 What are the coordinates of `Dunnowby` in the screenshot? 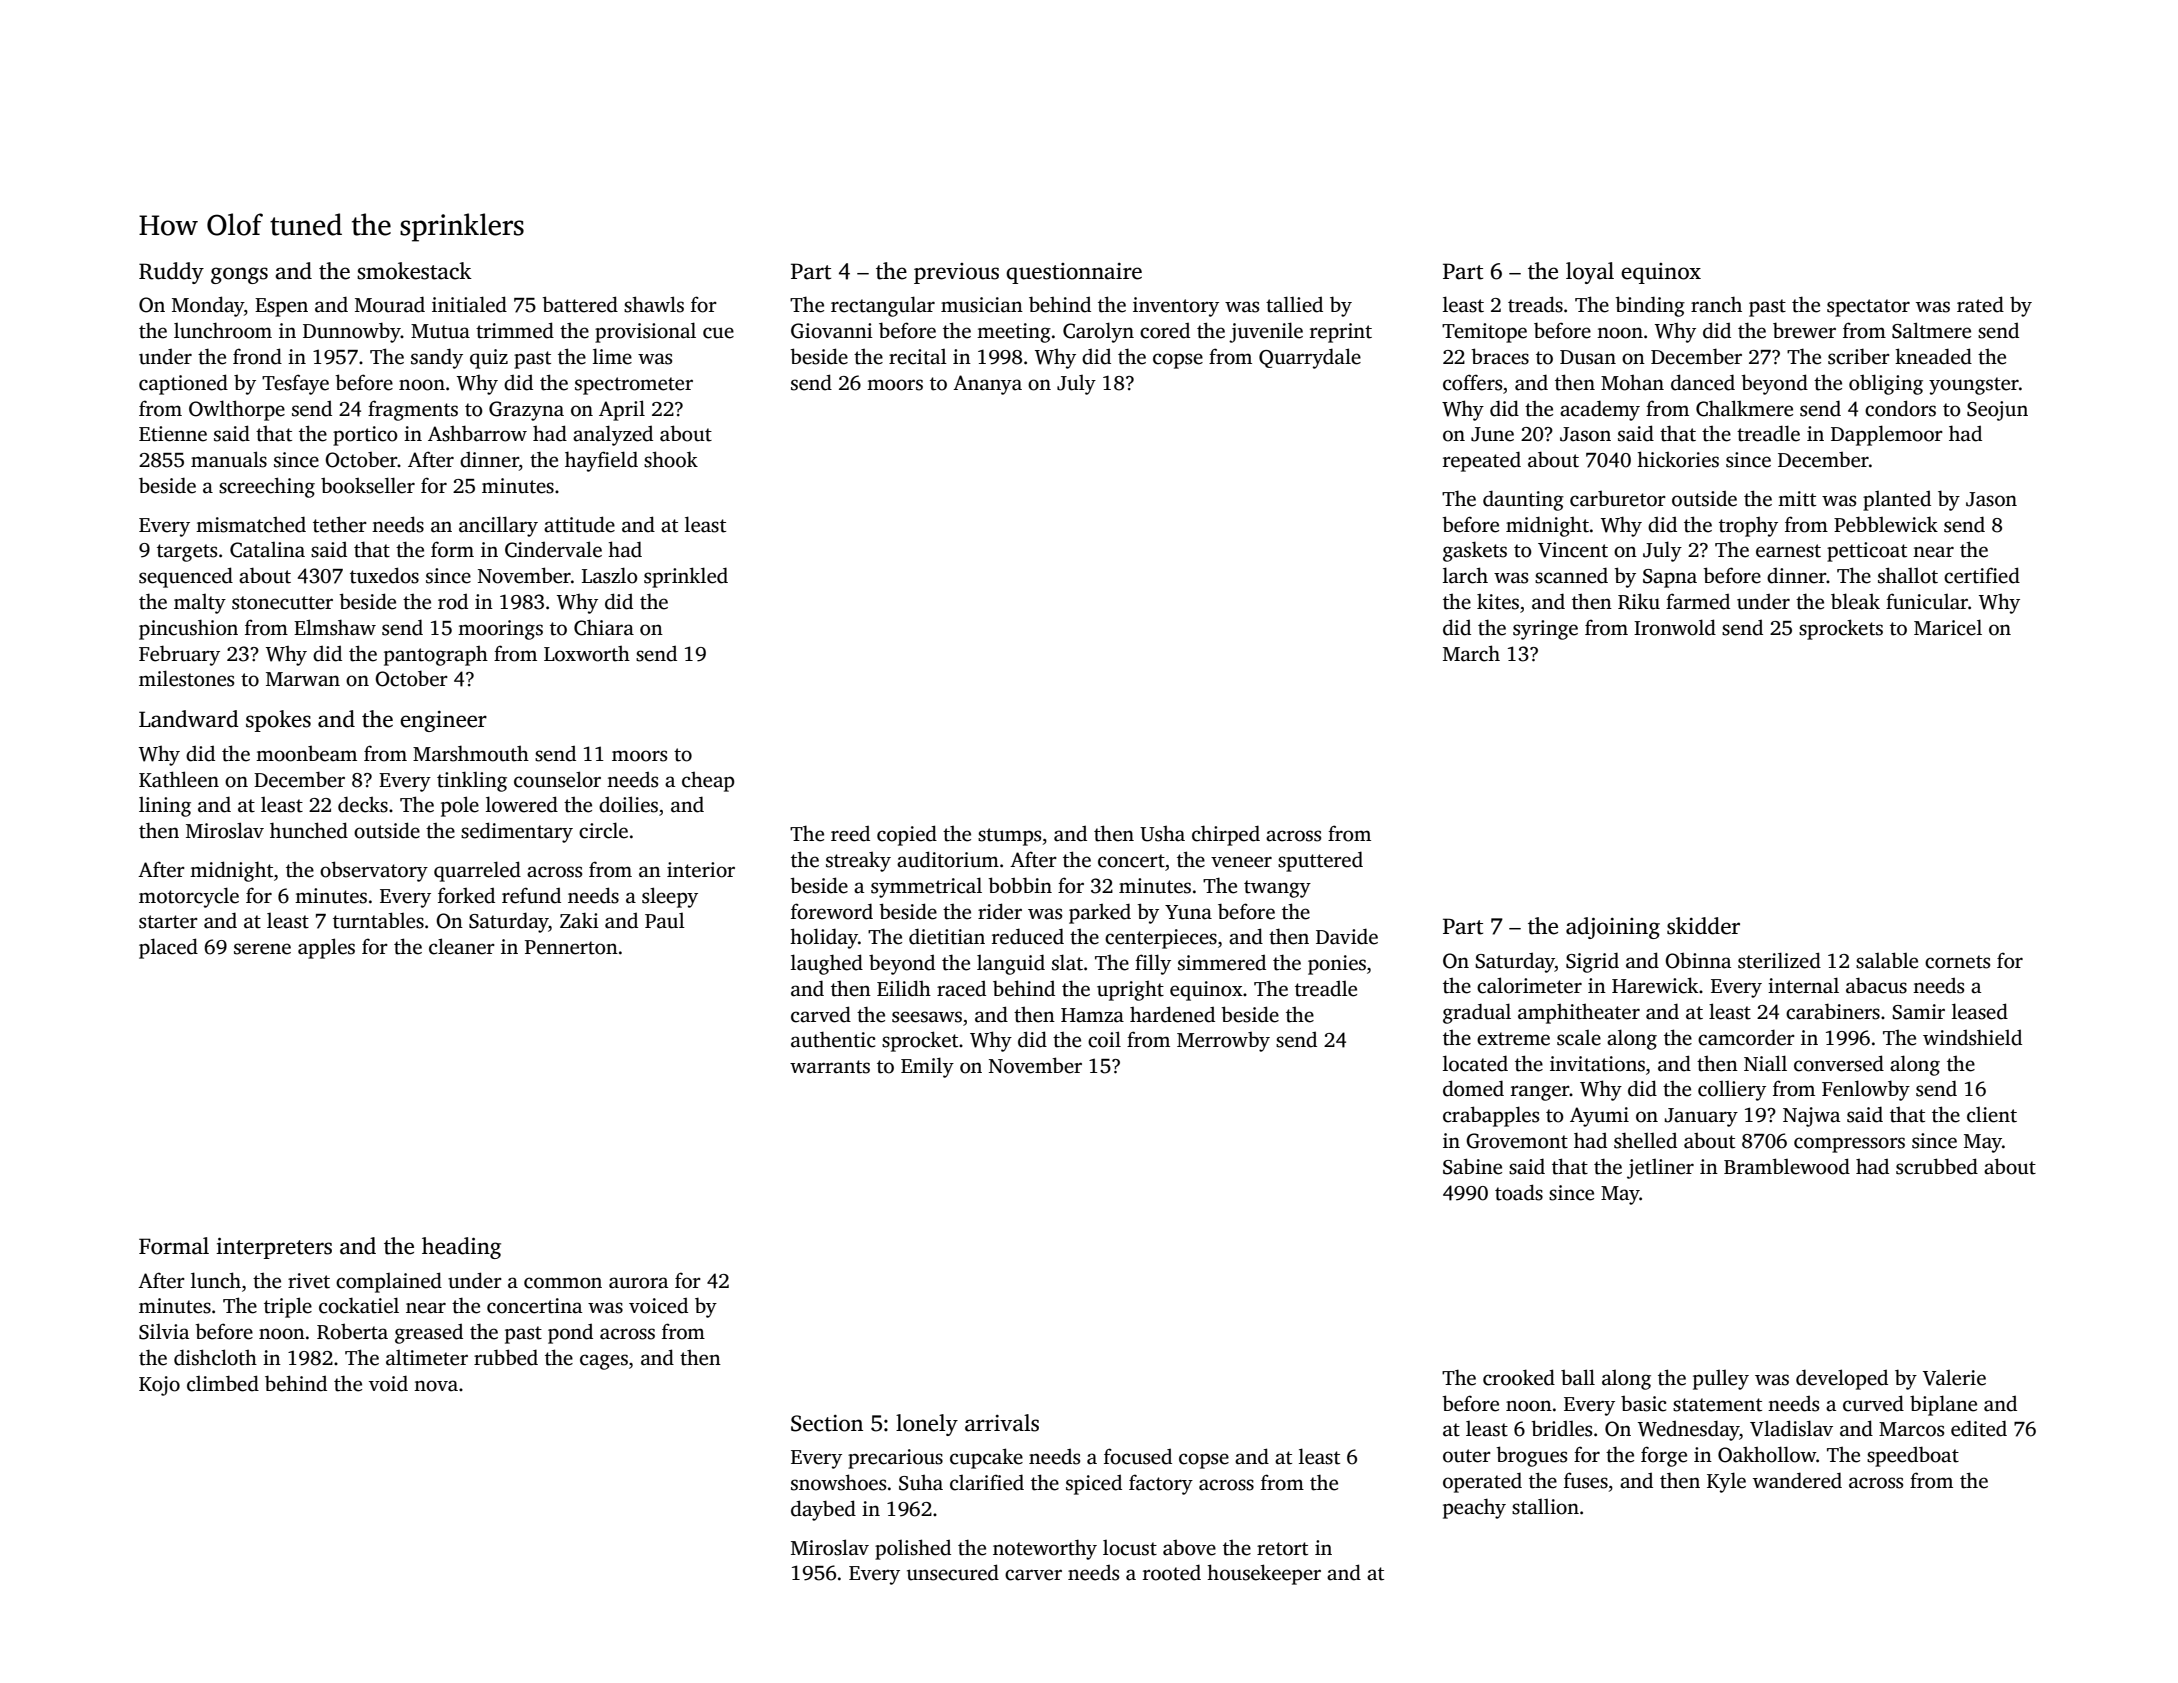 It's located at (352, 332).
